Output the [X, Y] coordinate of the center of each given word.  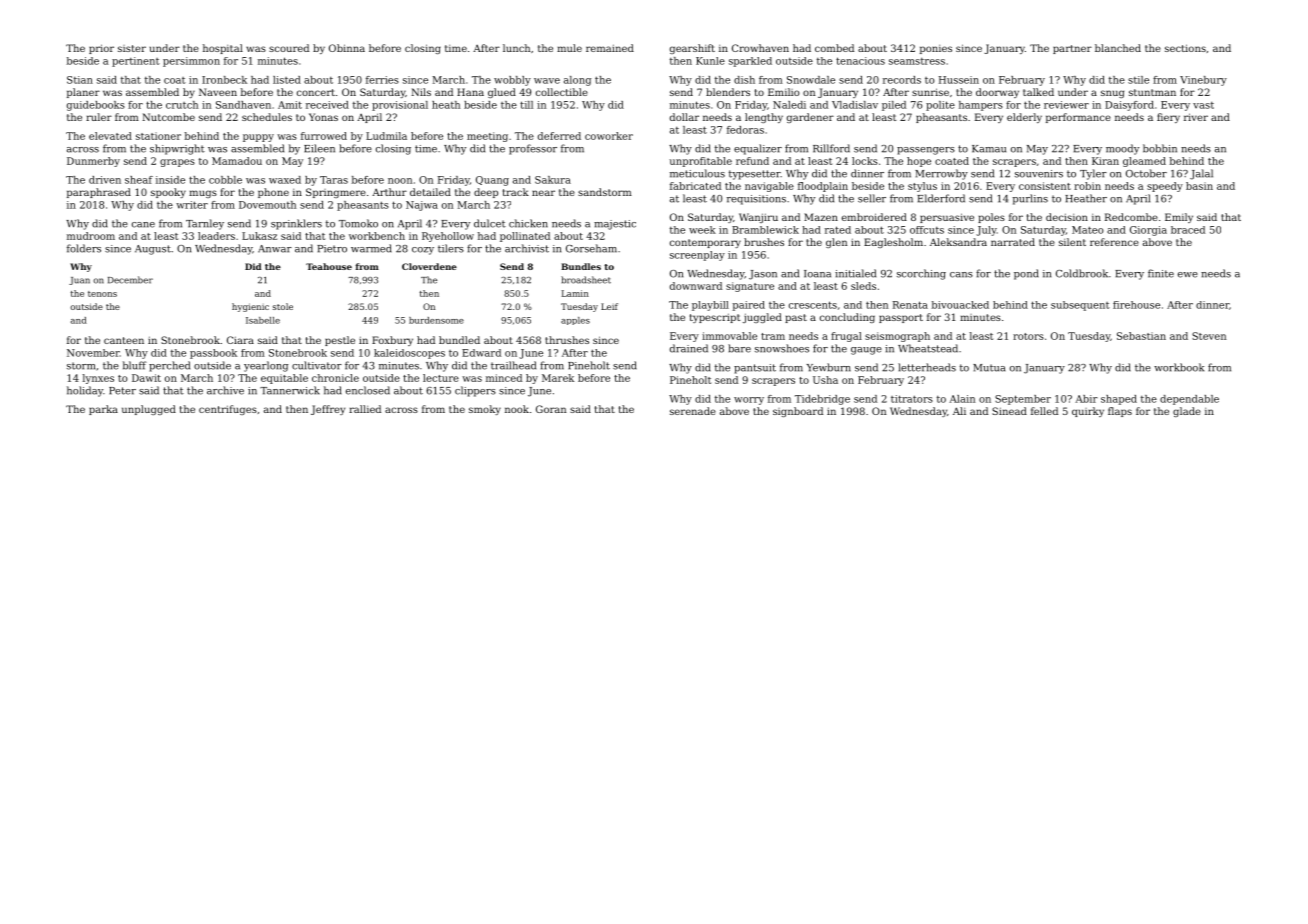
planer [83, 93]
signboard [798, 412]
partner [1072, 49]
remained [610, 48]
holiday [85, 391]
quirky [1088, 412]
